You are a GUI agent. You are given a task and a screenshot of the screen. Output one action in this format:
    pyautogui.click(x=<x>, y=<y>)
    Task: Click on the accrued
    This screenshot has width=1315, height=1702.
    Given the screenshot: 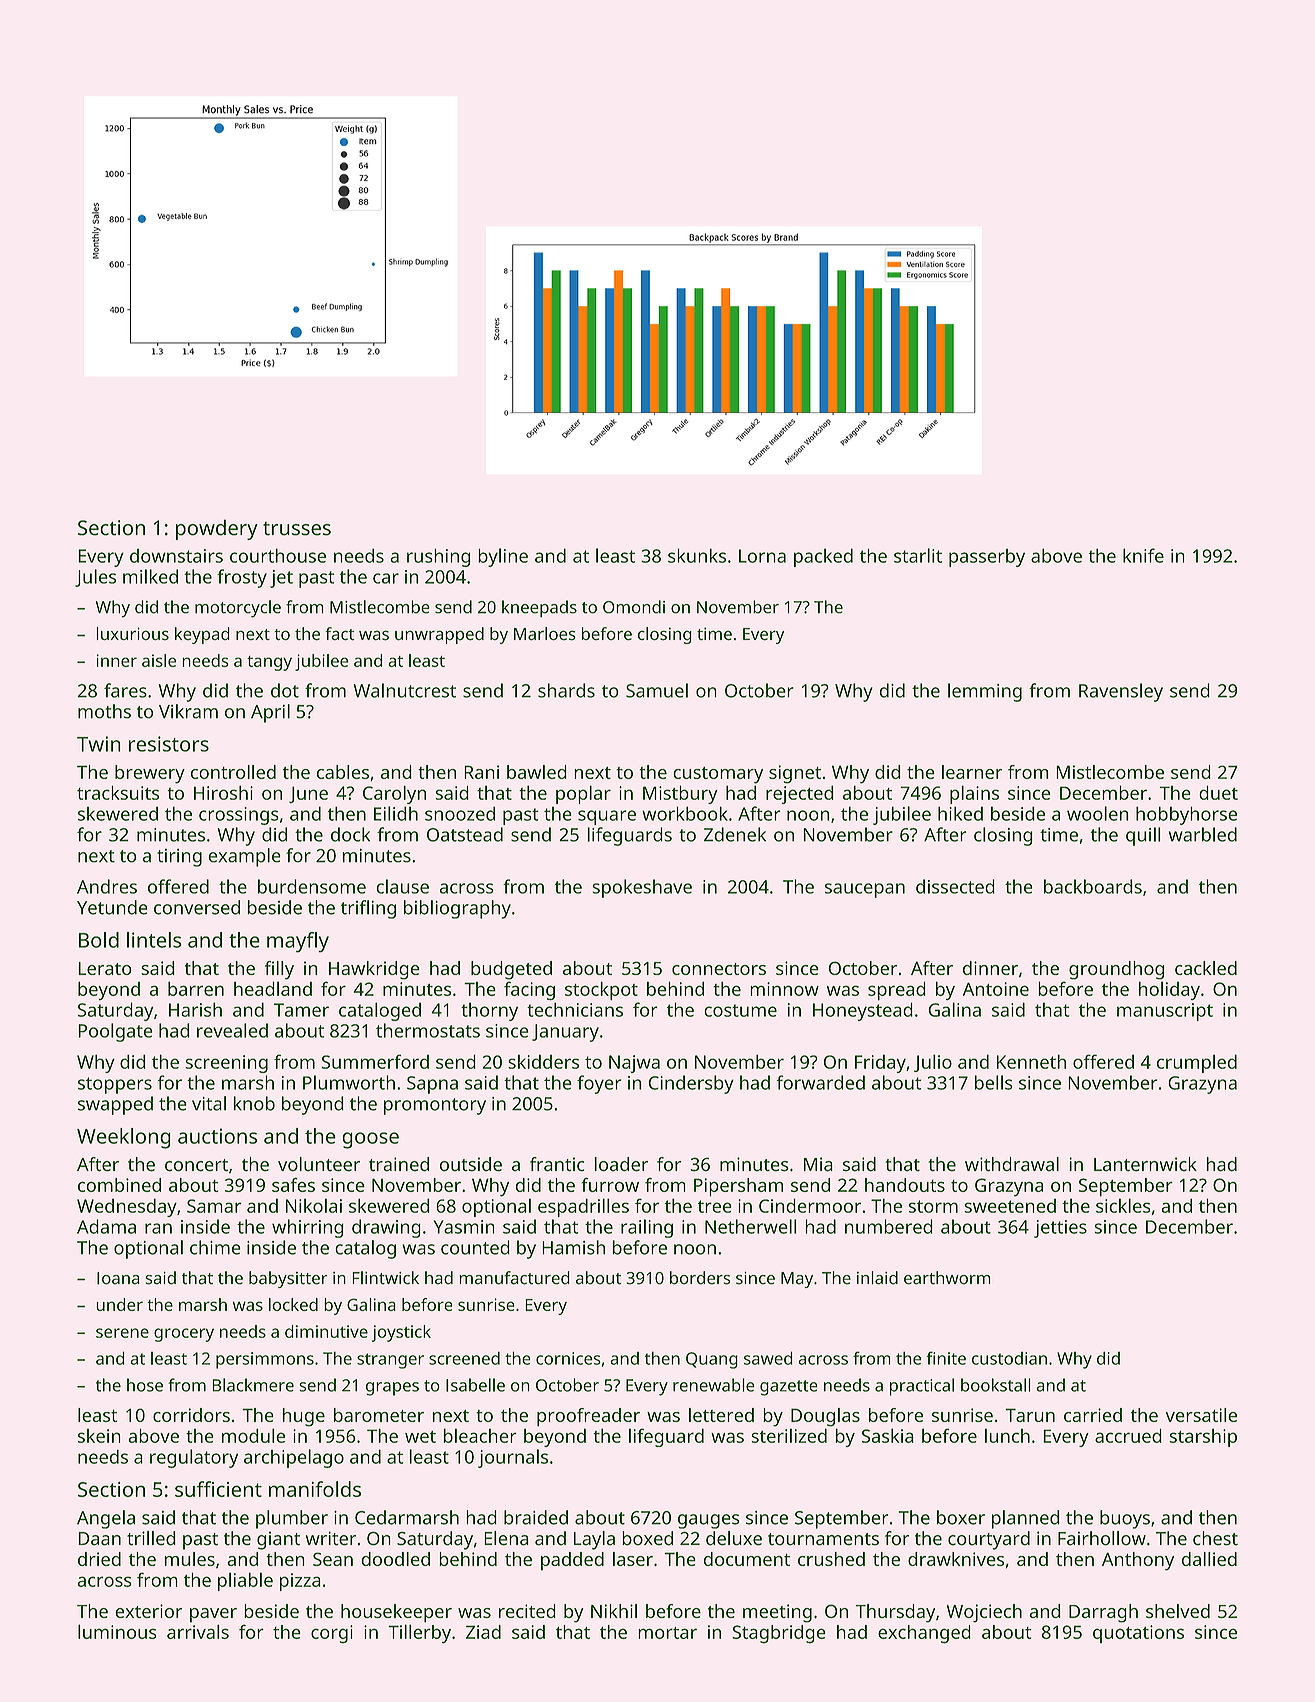 What is the action you would take?
    pyautogui.click(x=1128, y=1435)
